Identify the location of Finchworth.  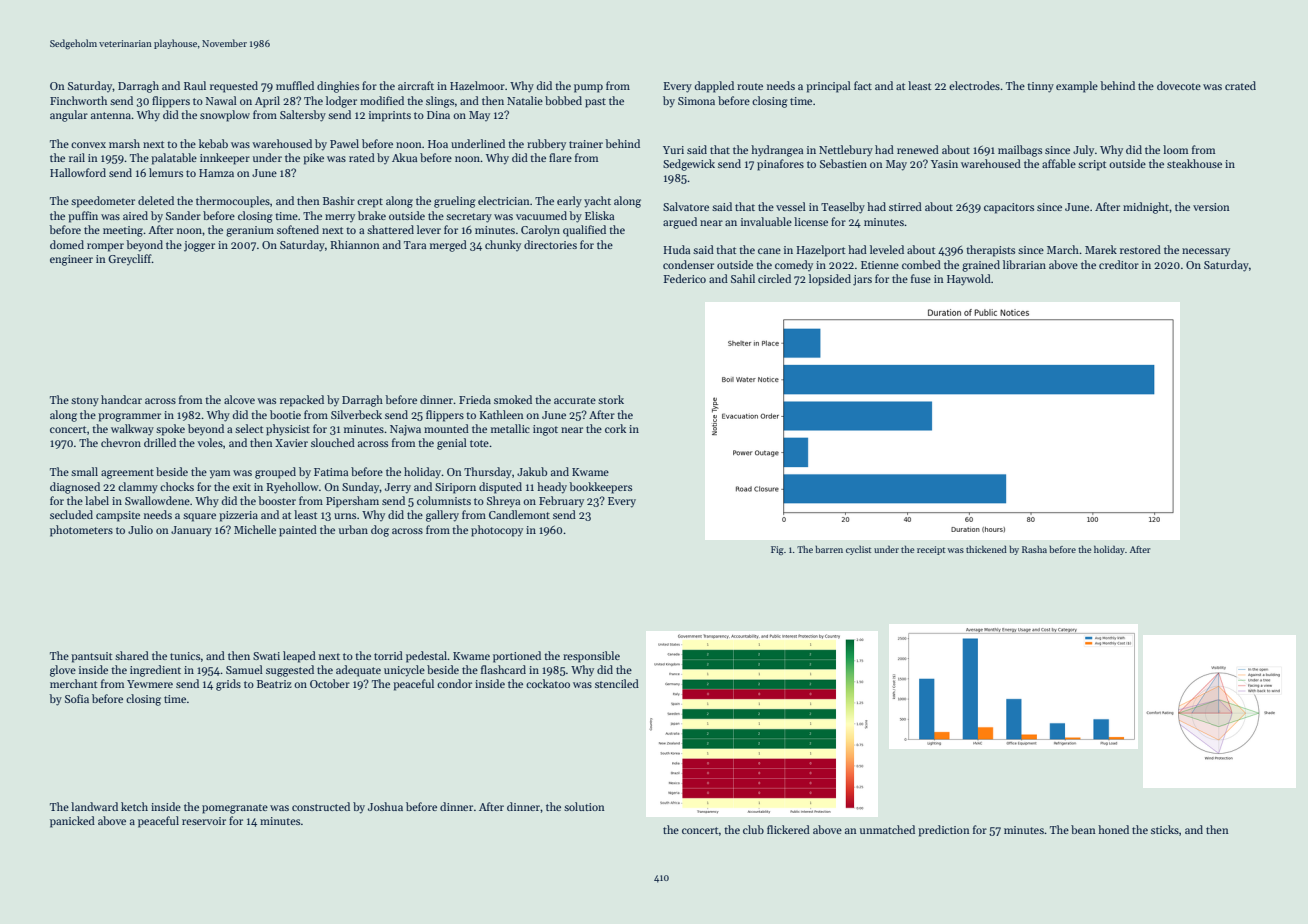
(78, 100).
